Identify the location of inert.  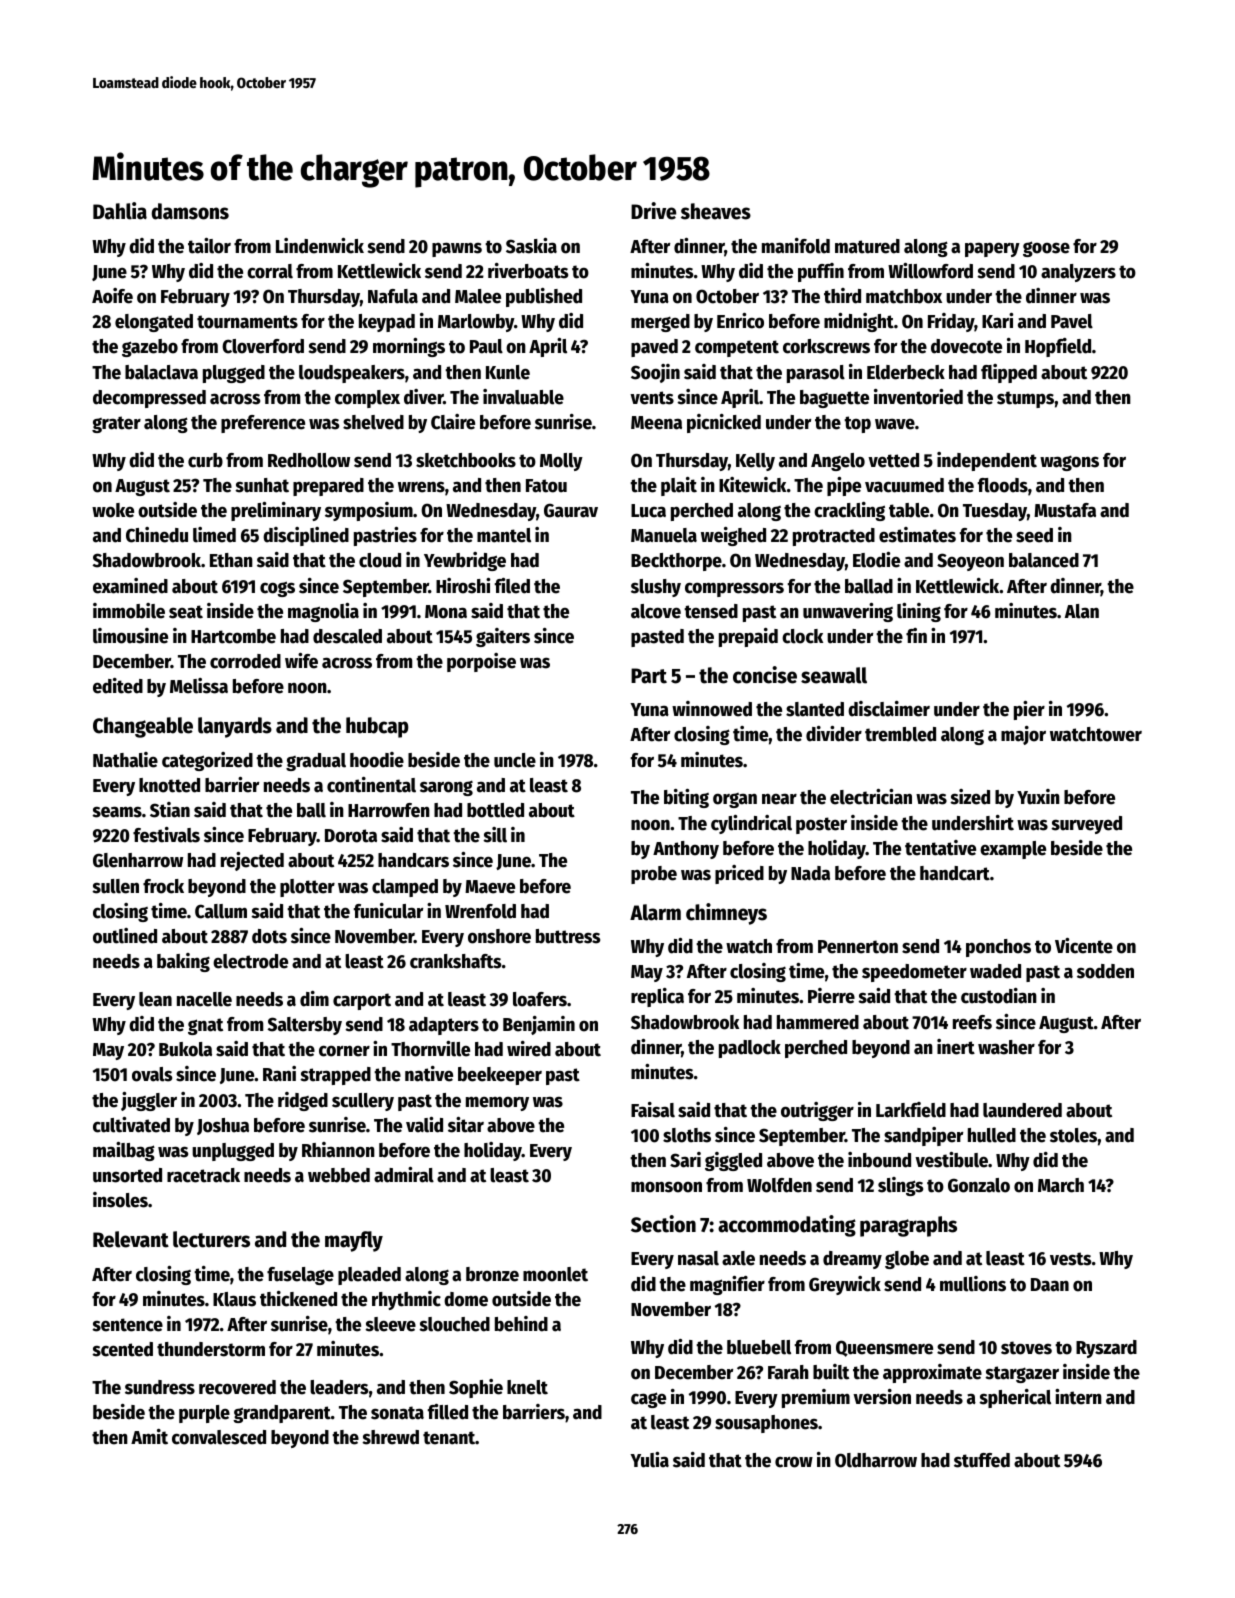
(956, 1047).
